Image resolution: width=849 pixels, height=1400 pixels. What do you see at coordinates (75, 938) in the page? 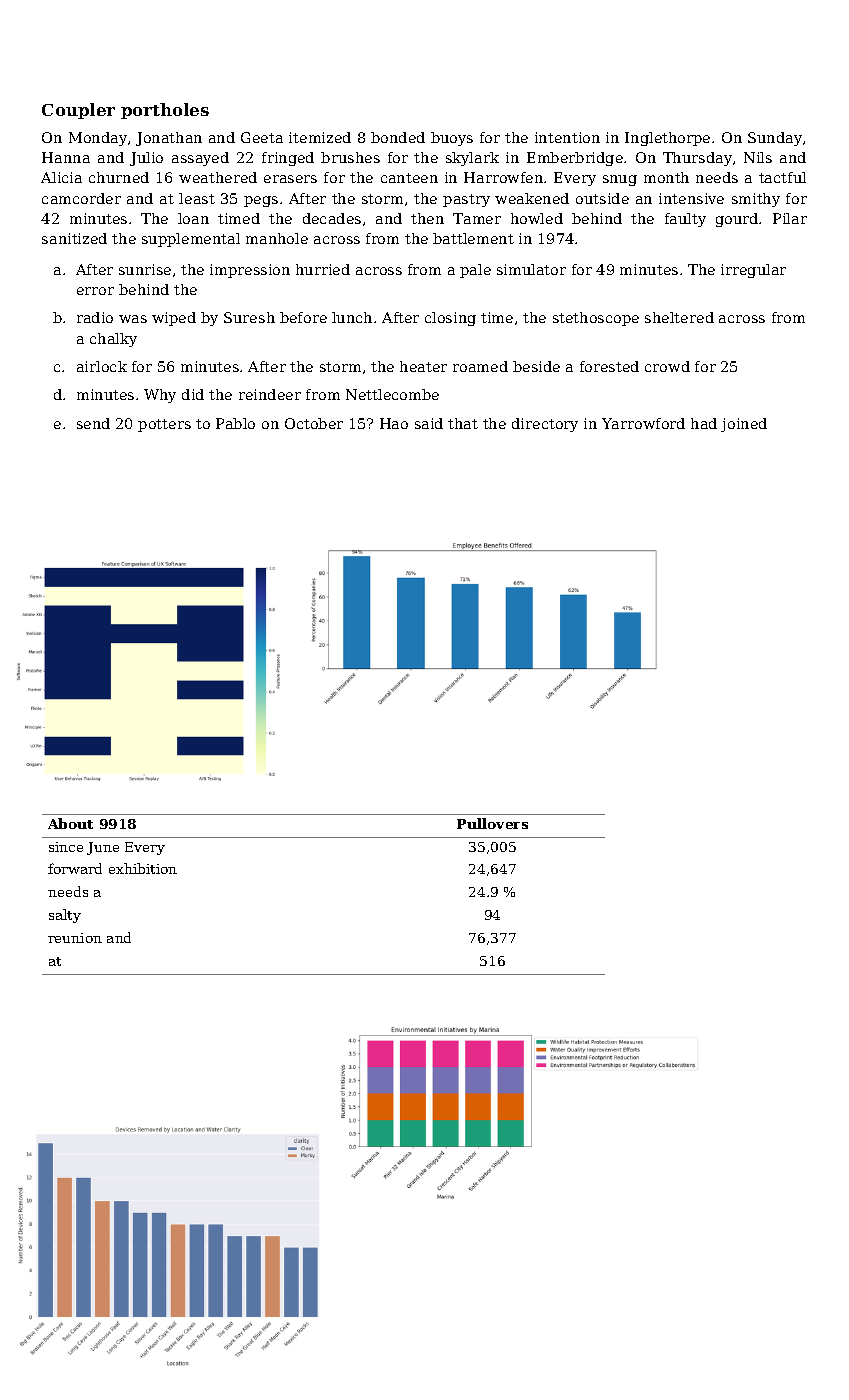
I see `reunion` at bounding box center [75, 938].
